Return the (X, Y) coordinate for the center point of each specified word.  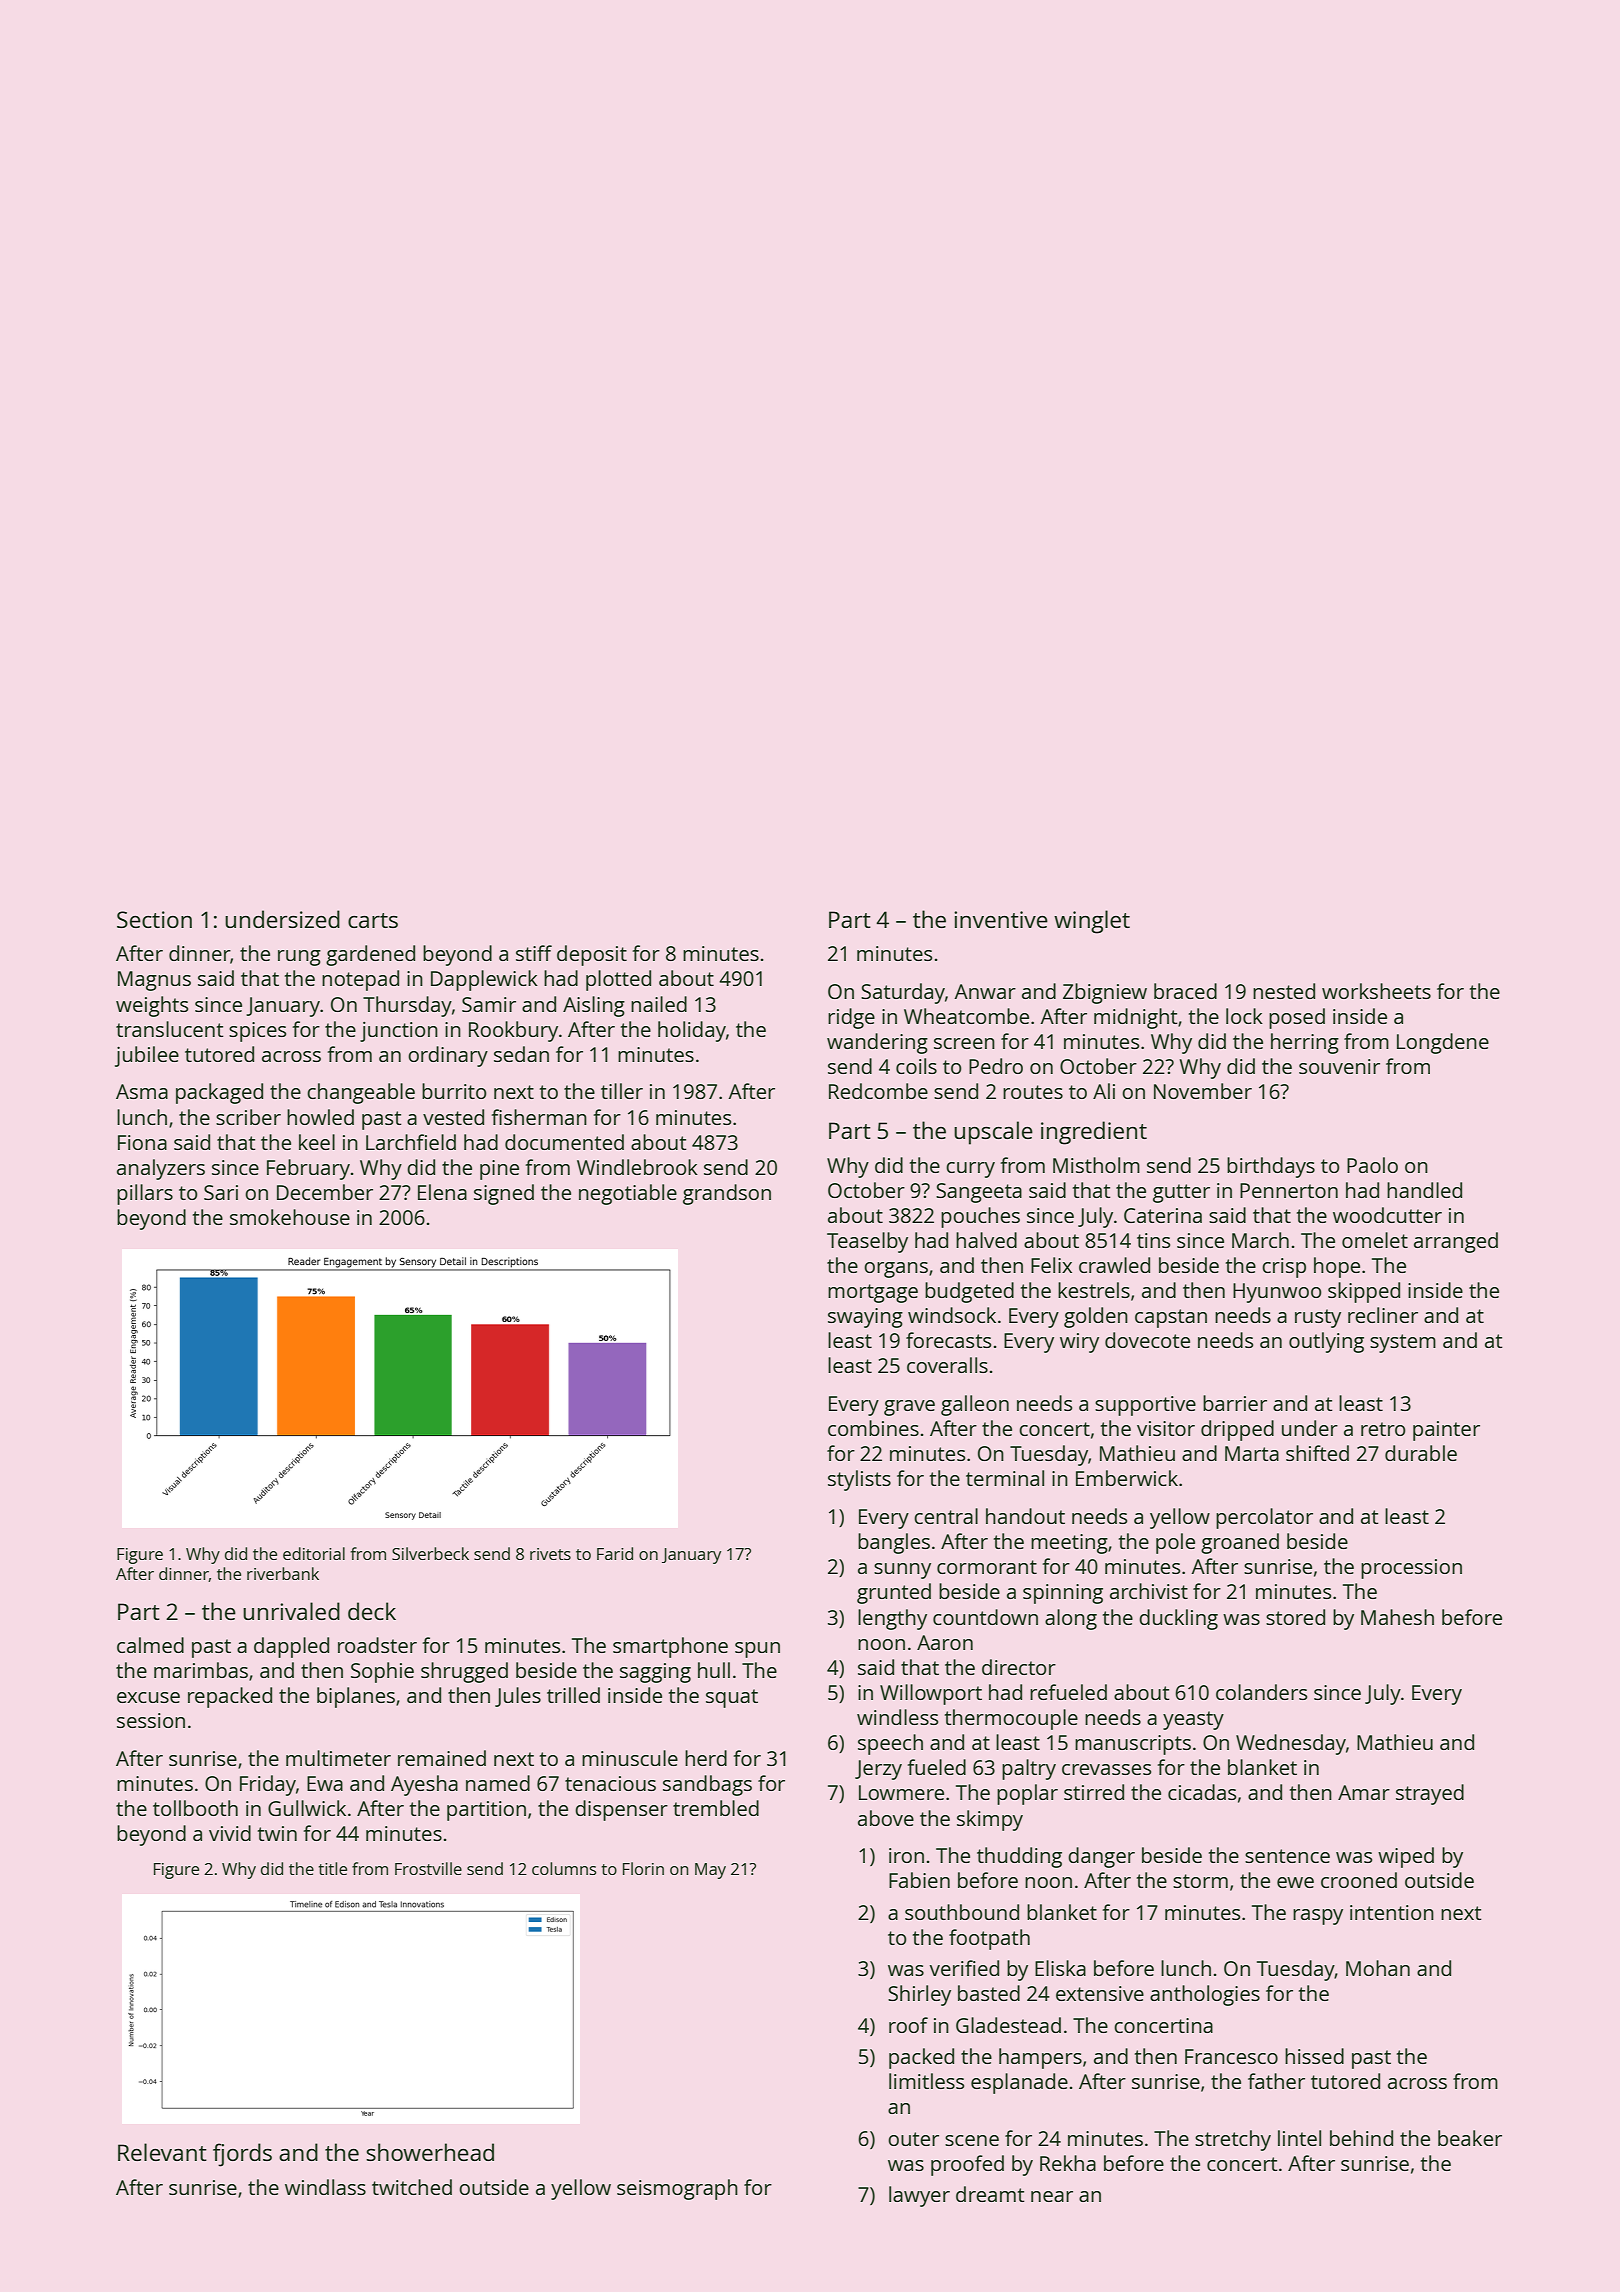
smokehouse (290, 1217)
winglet (1092, 922)
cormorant (987, 1567)
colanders (1261, 1692)
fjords (242, 2155)
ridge (851, 1018)
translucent (169, 1029)
